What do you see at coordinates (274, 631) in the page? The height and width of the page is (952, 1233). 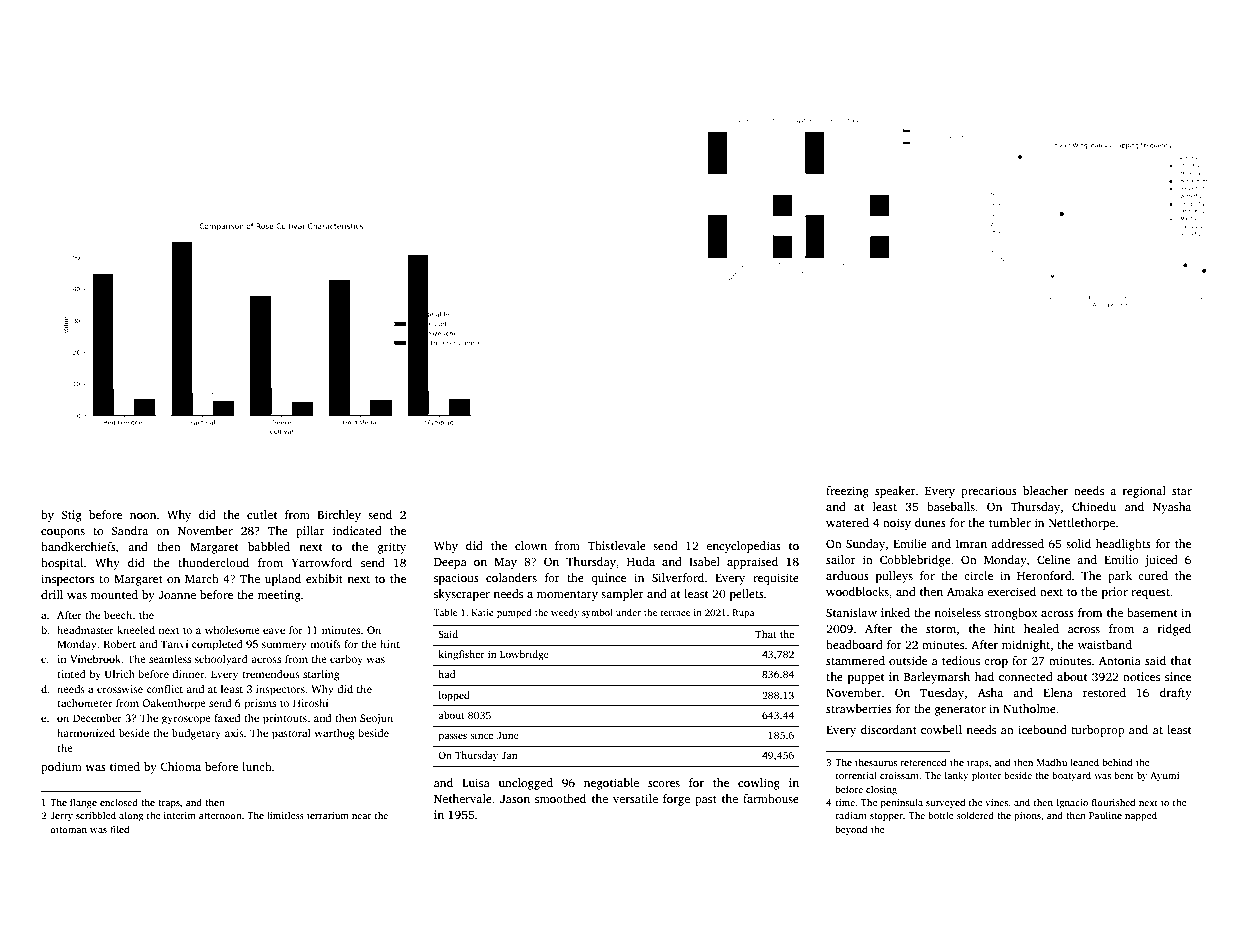 I see `eave` at bounding box center [274, 631].
